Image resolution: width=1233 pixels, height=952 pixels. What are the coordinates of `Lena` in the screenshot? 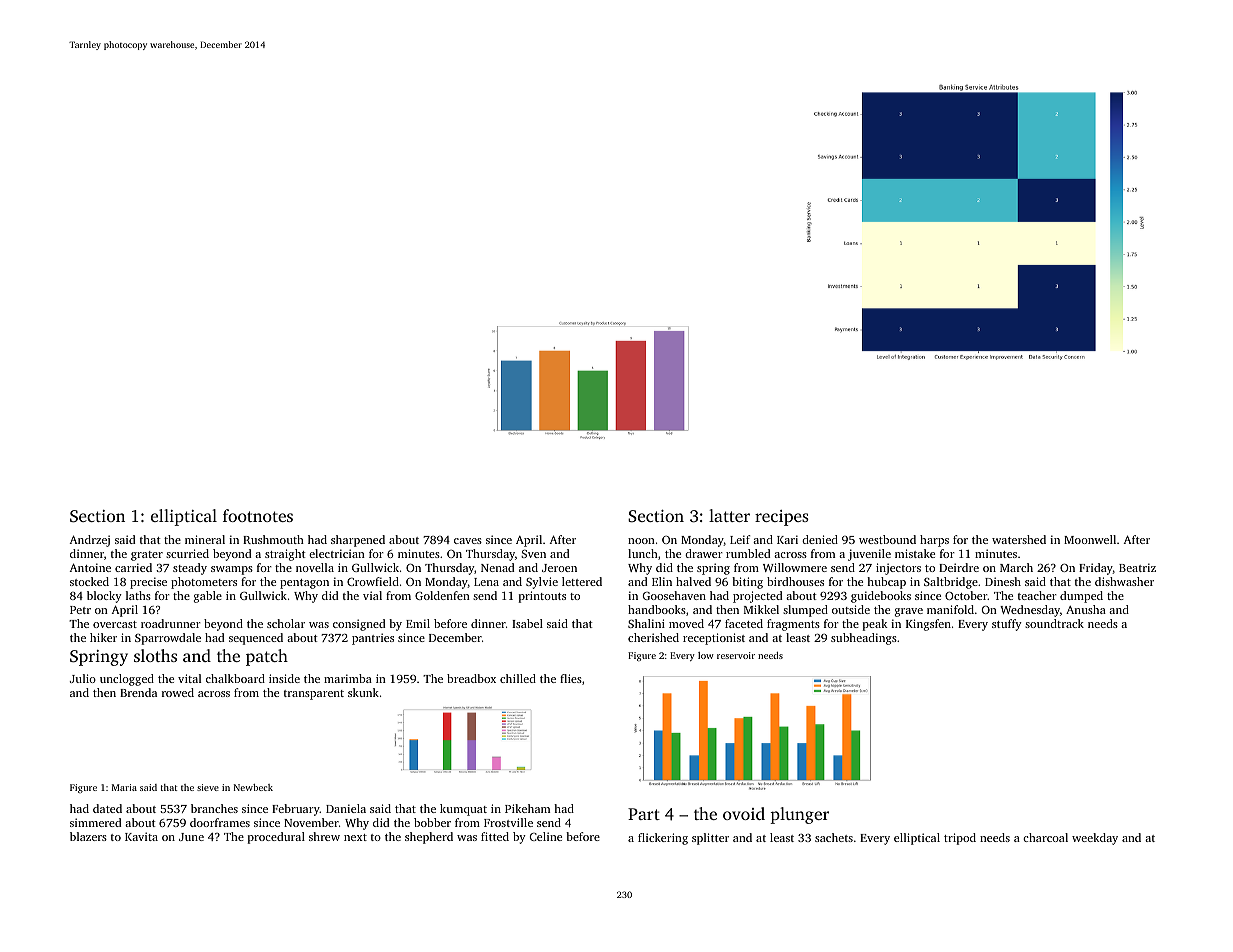 It's located at (486, 582).
